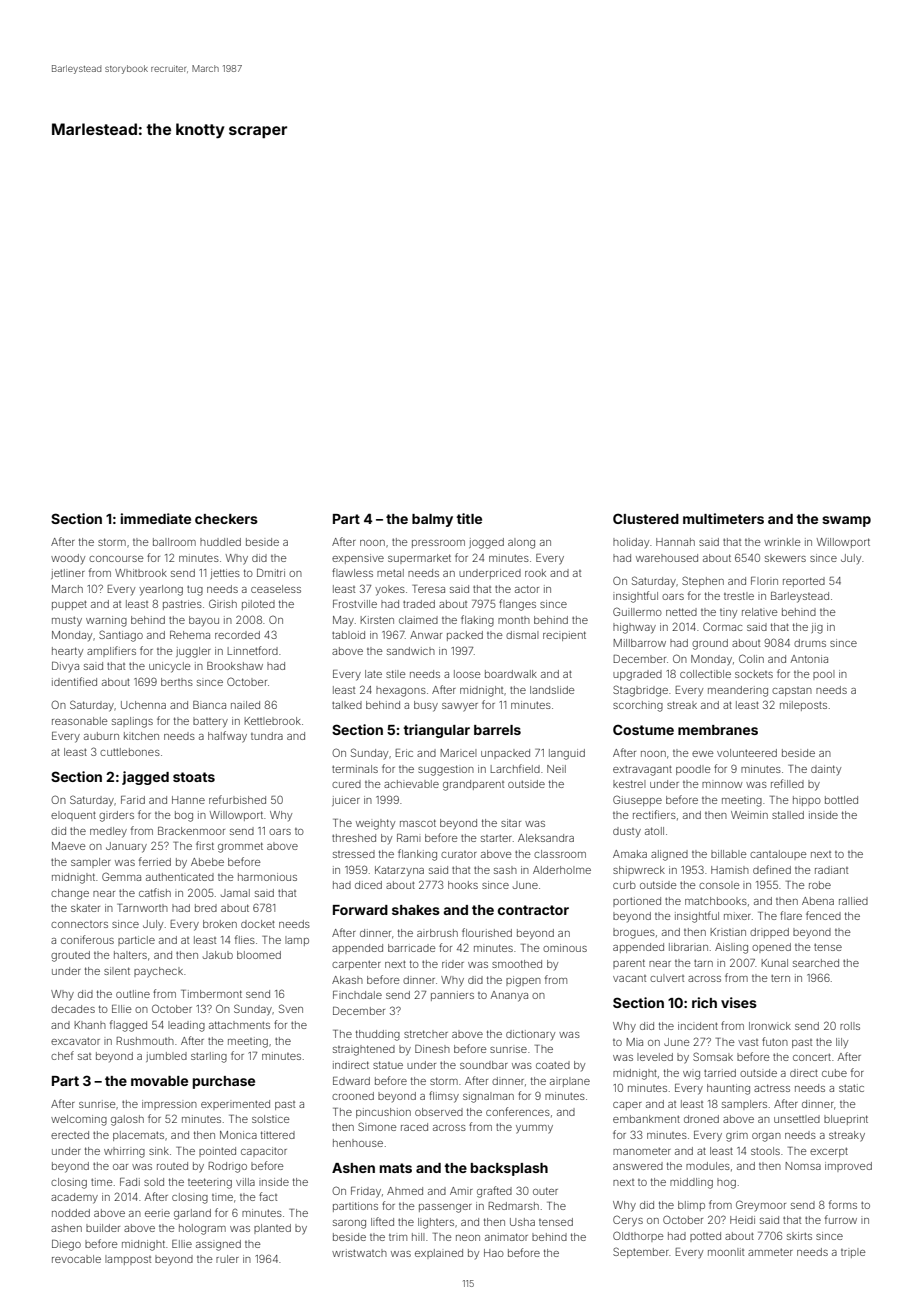  What do you see at coordinates (227, 1259) in the page?
I see `ruler` at bounding box center [227, 1259].
